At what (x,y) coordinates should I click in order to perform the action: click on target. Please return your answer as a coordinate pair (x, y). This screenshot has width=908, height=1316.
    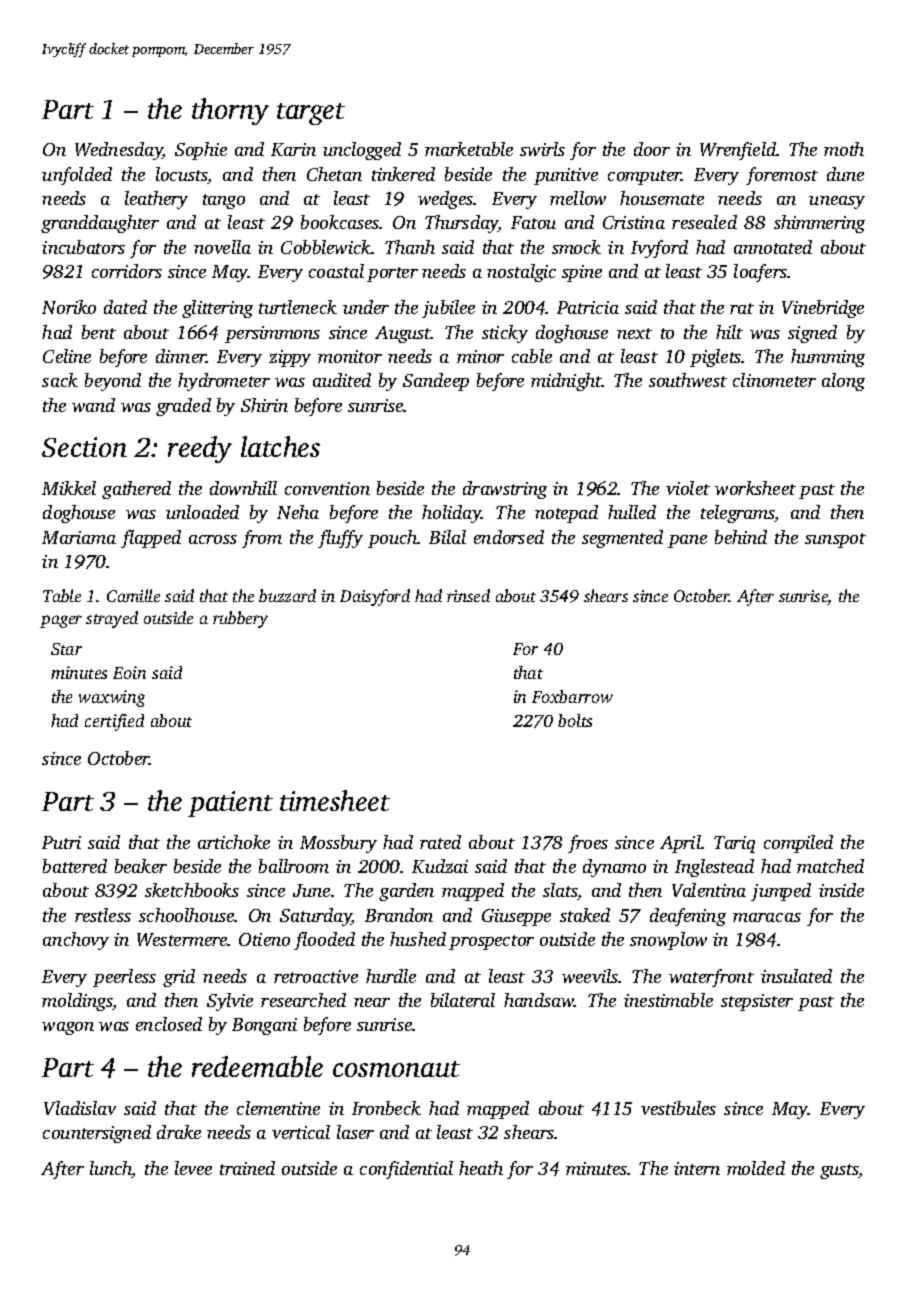
    Looking at the image, I should click on (311, 114).
